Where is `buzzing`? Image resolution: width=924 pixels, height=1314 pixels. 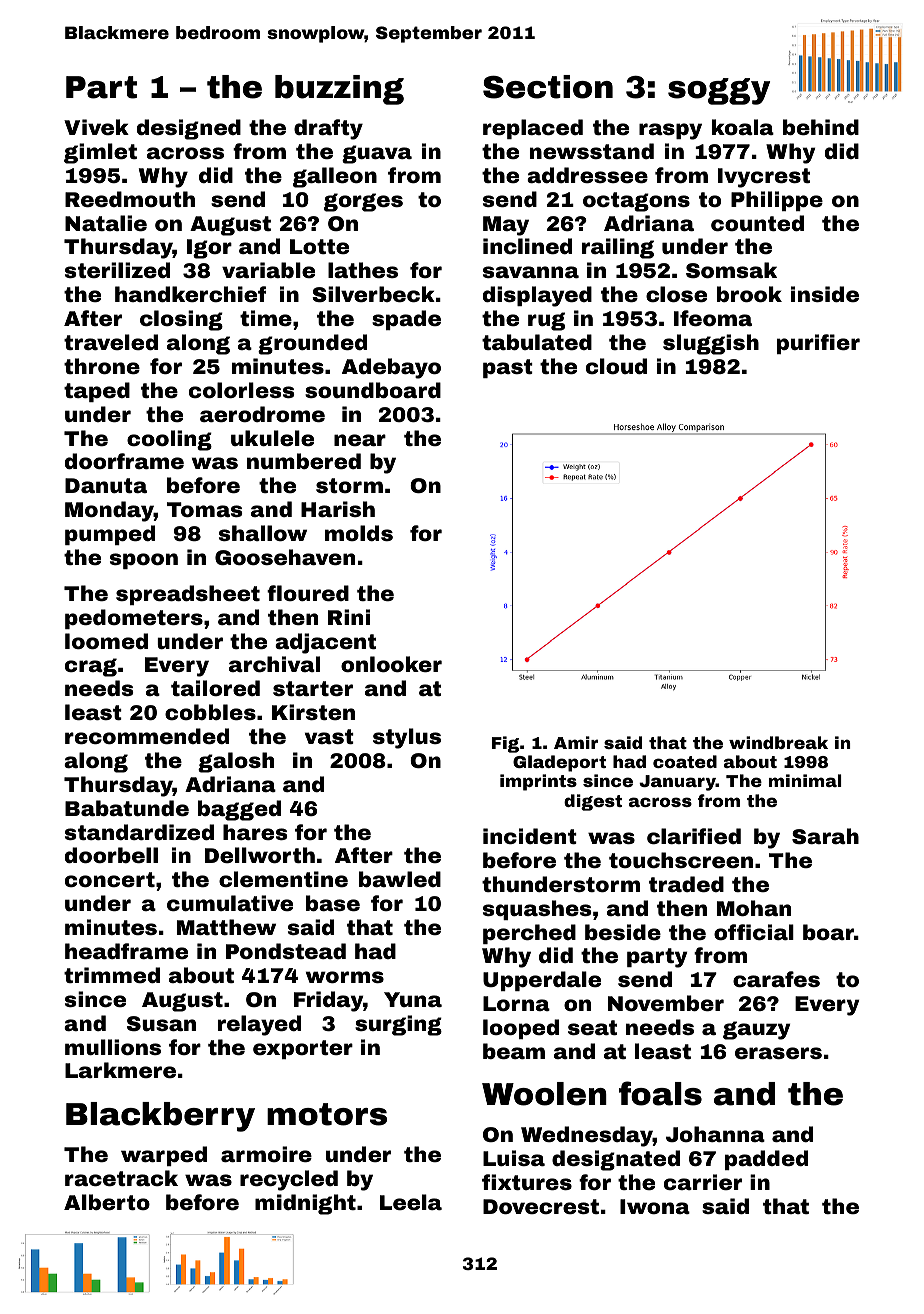 buzzing is located at coordinates (339, 90).
